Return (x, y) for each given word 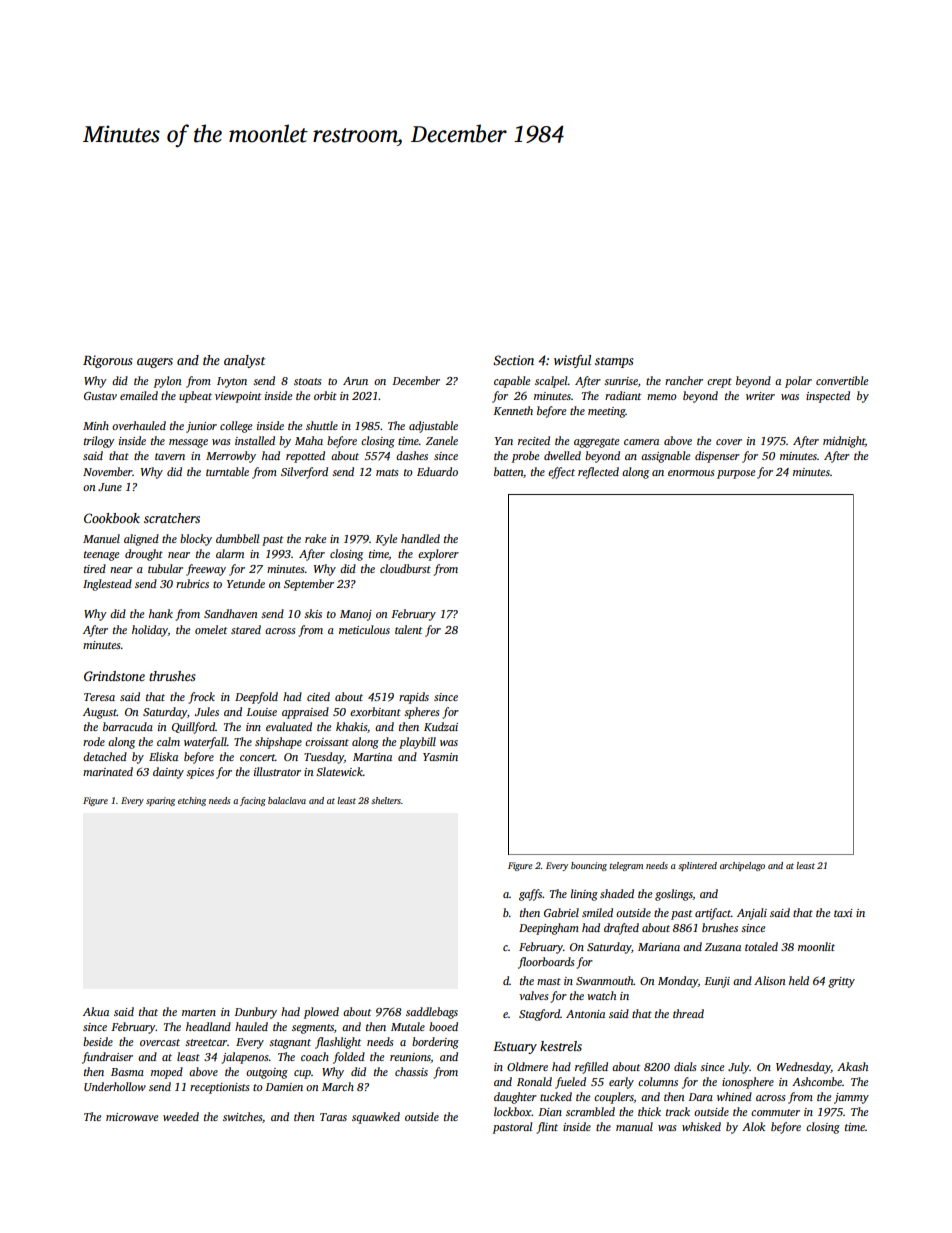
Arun (355, 381)
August (100, 713)
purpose (736, 474)
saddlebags (432, 1013)
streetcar (206, 1042)
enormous (691, 473)
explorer (438, 555)
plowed (321, 1013)
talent (408, 629)
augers (155, 363)
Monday (678, 982)
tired (95, 568)
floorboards (546, 963)
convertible (842, 380)
